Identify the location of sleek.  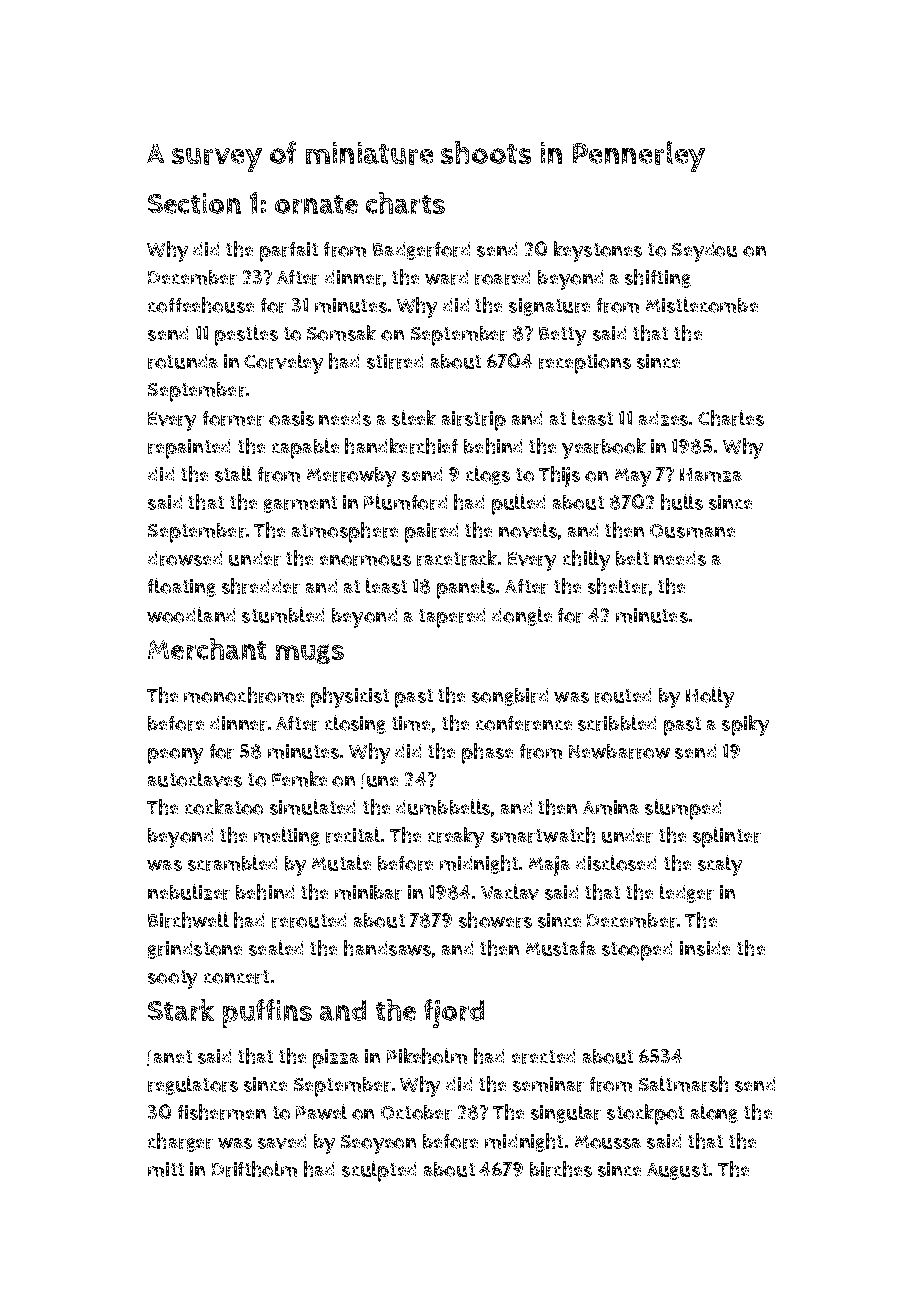
(414, 418).
